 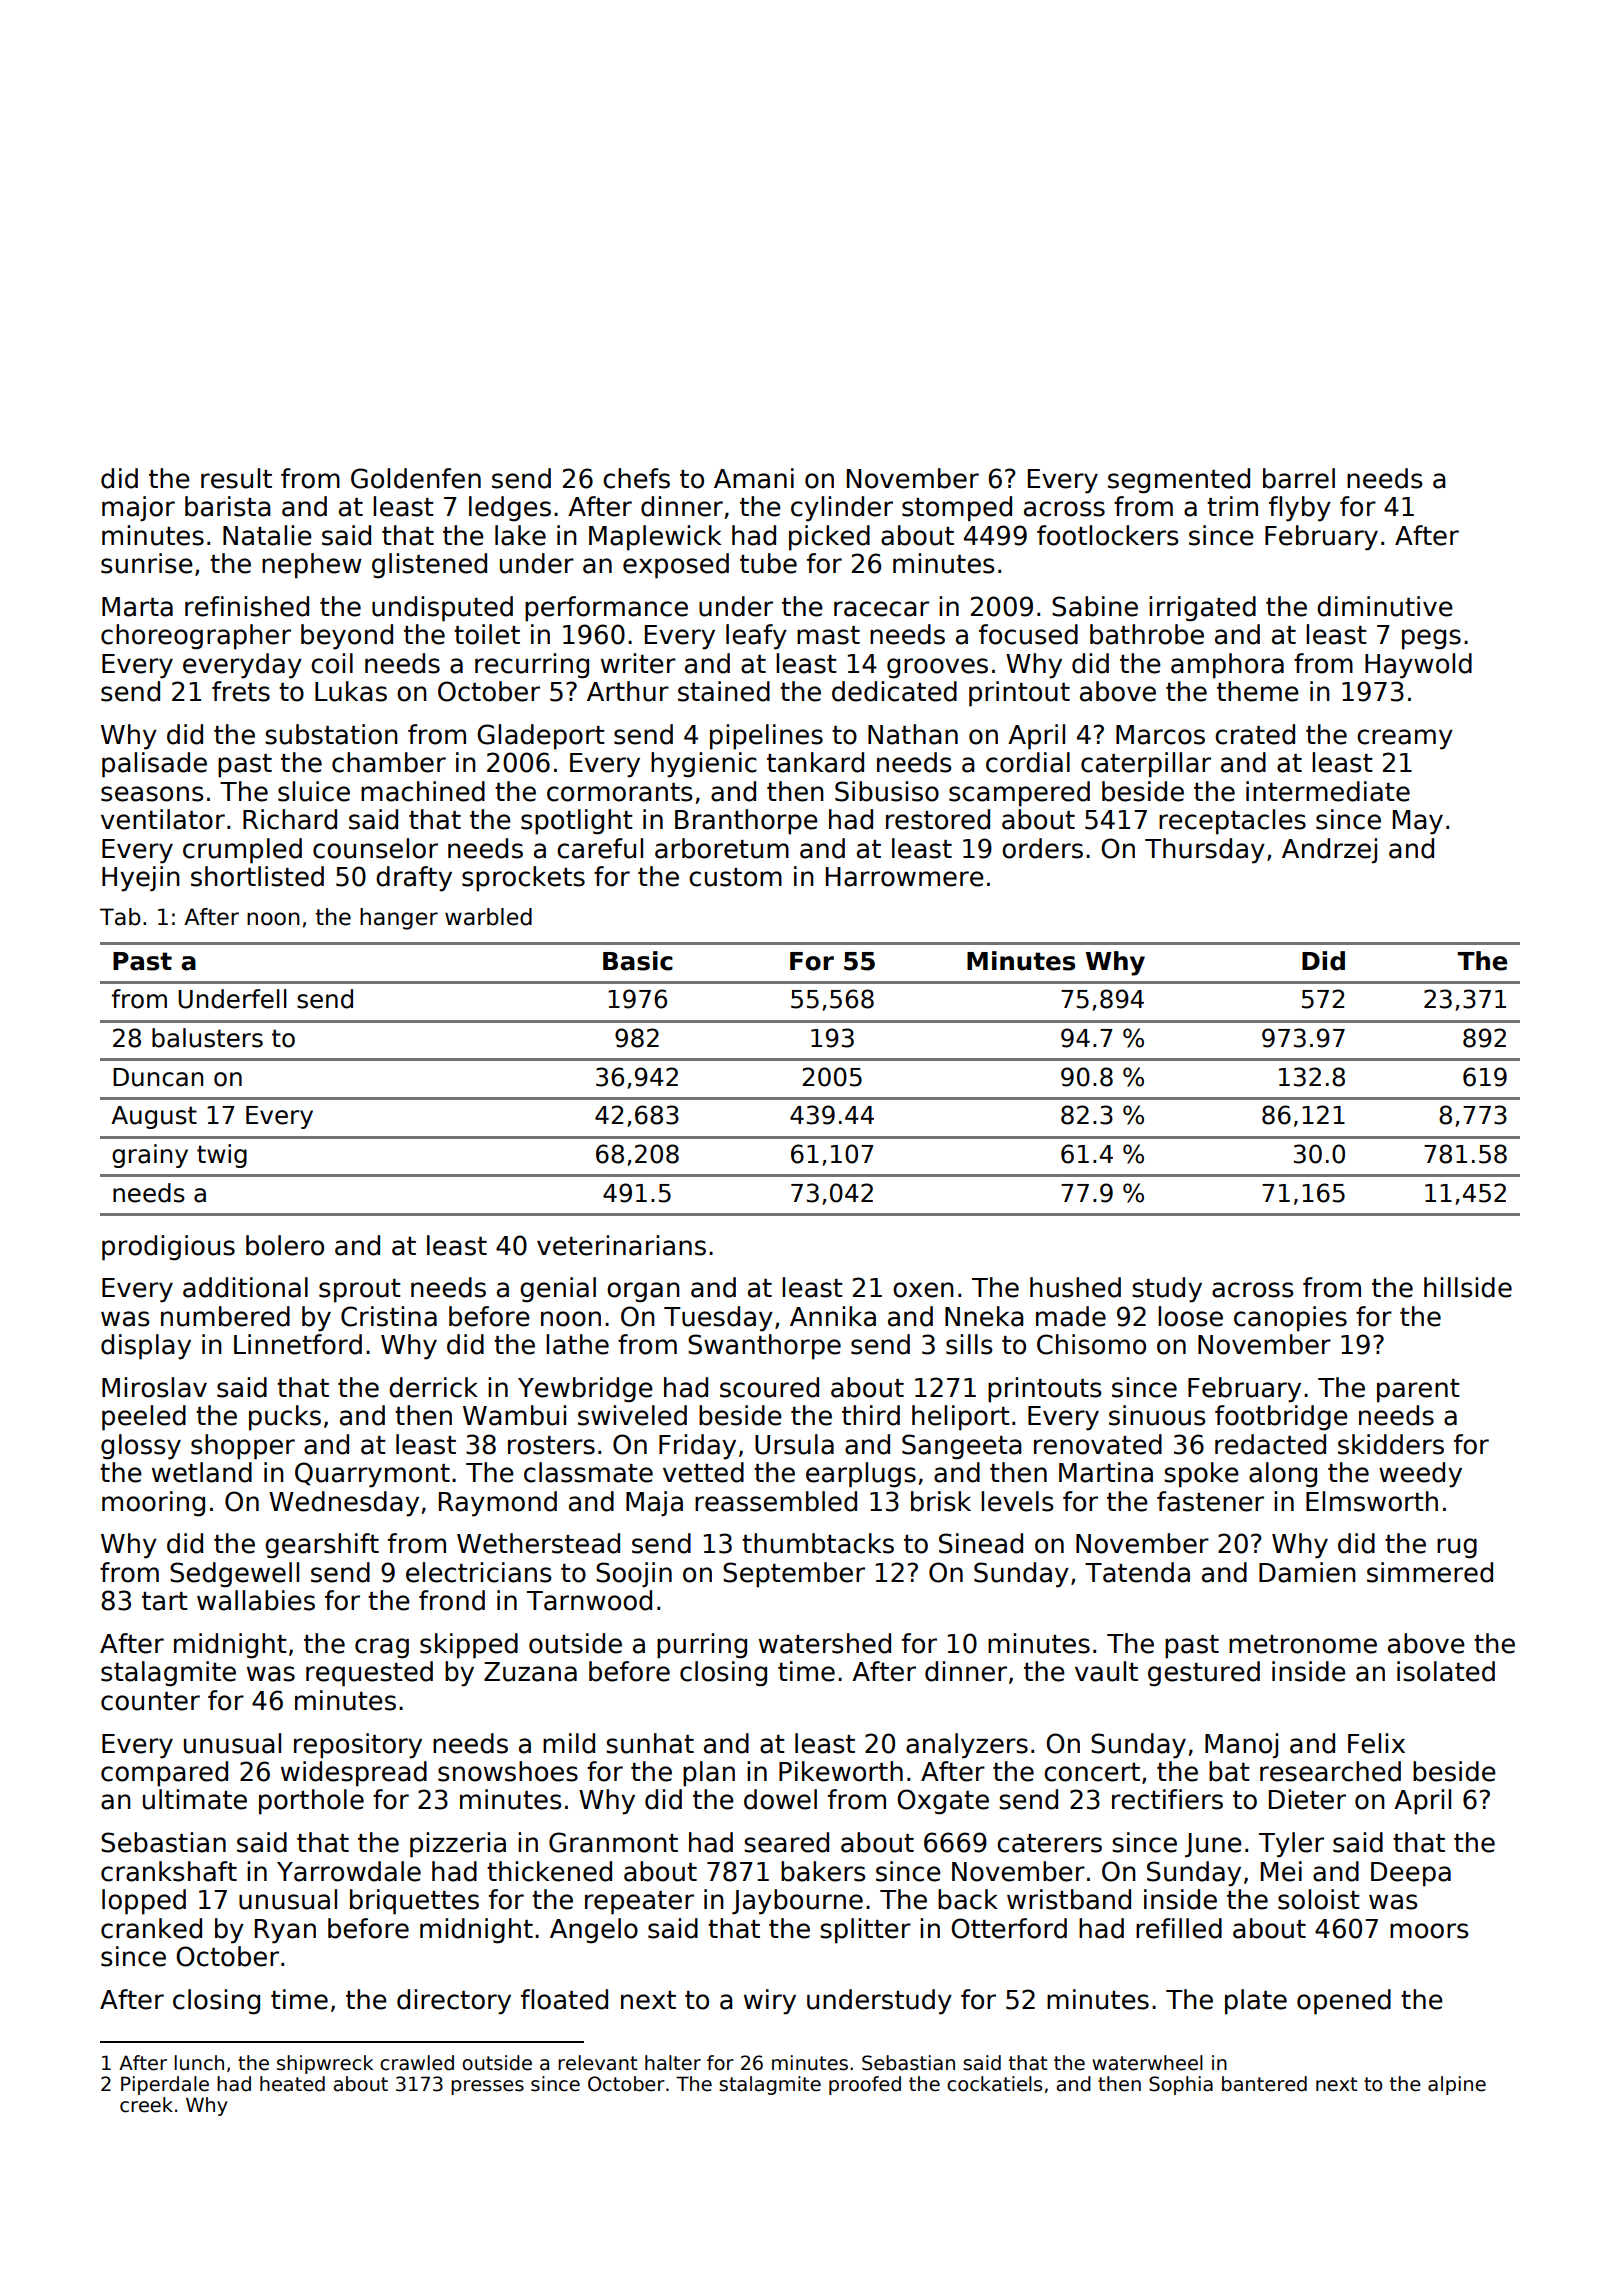 I want to click on palisade, so click(x=154, y=765).
